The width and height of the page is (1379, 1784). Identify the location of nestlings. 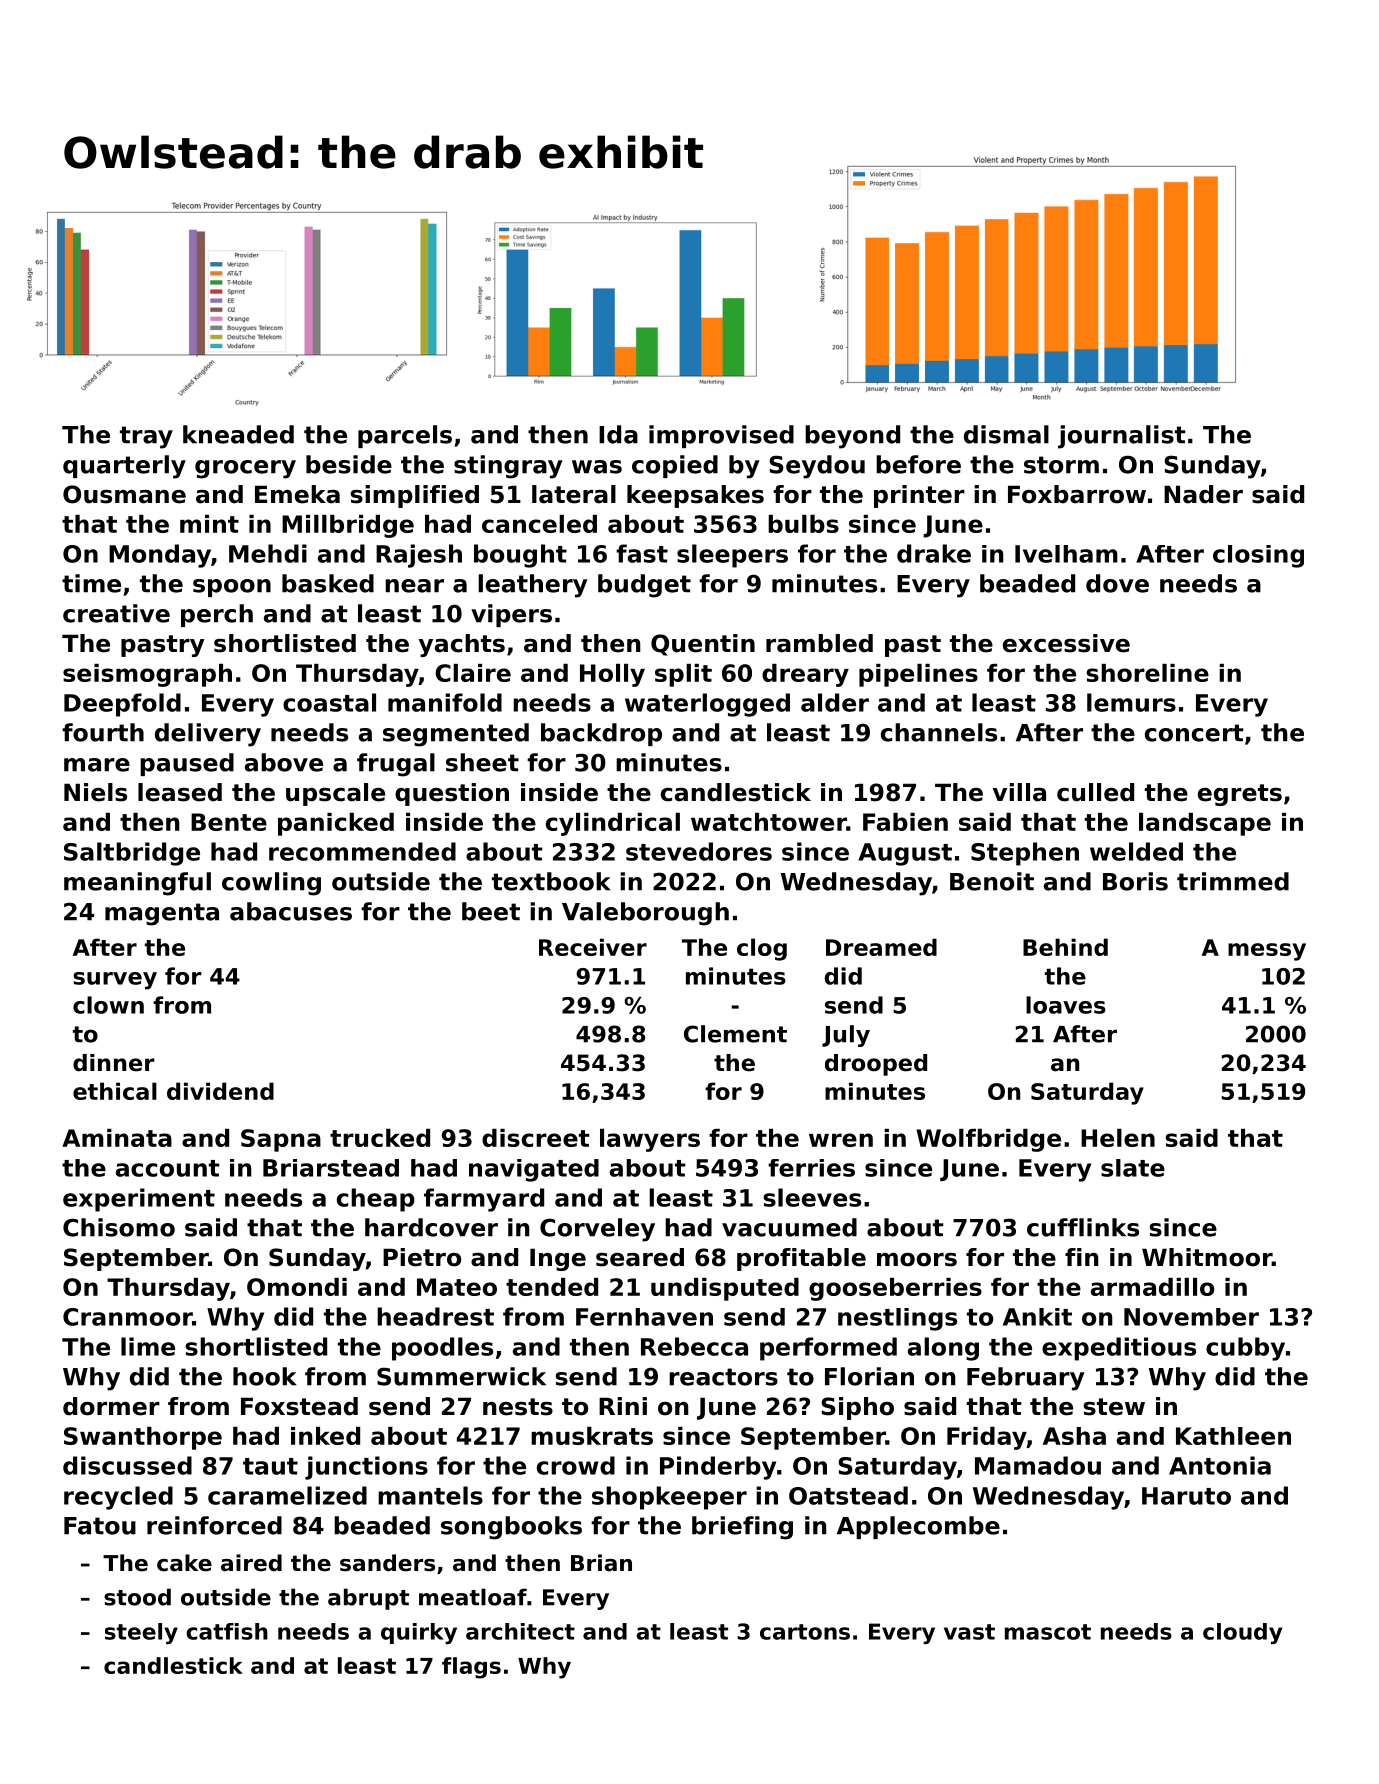
(897, 1319).
